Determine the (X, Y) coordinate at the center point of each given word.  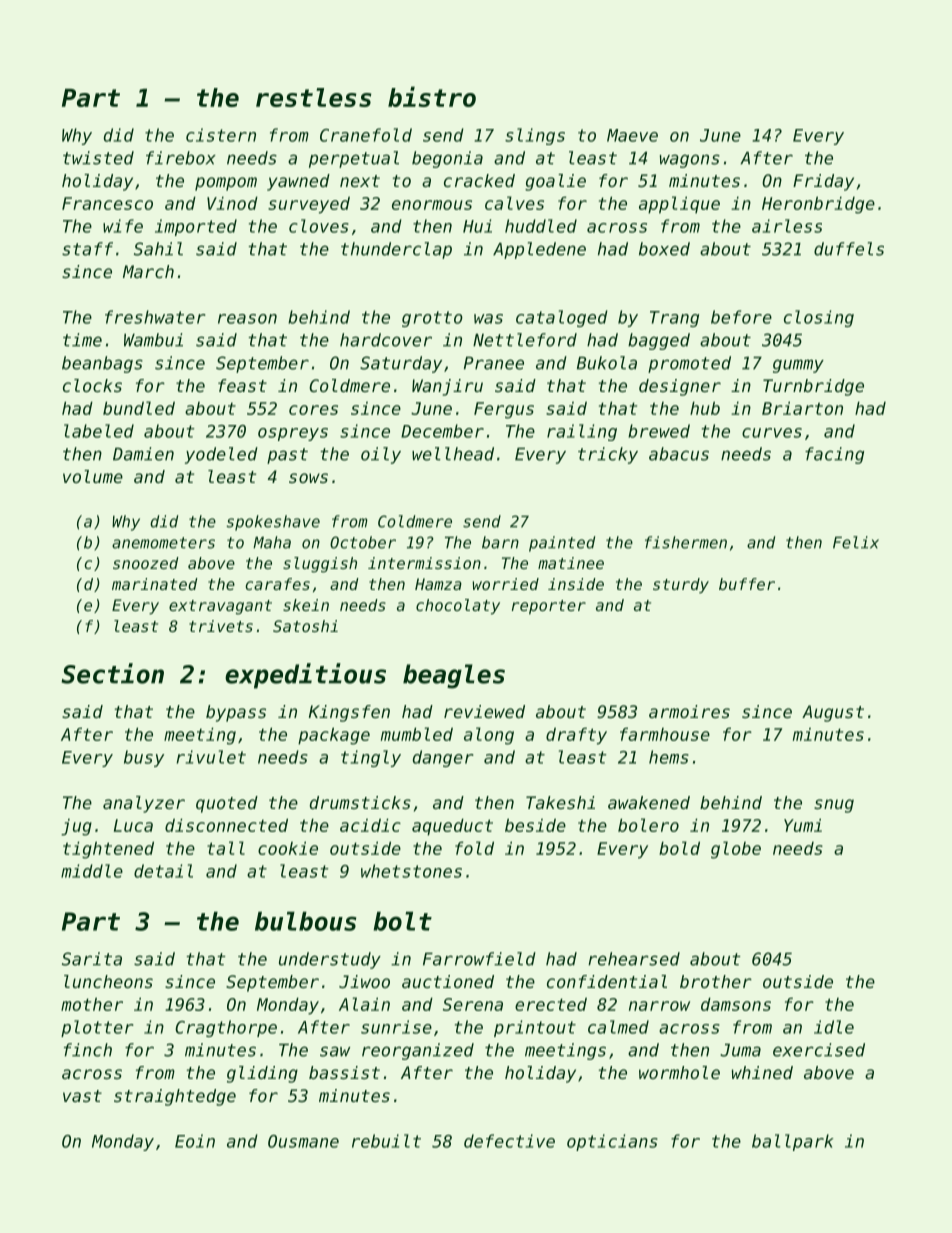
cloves (319, 226)
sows (308, 478)
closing (819, 318)
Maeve (632, 135)
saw (335, 1051)
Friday (823, 182)
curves (772, 433)
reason (247, 319)
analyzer (144, 804)
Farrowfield (479, 959)
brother (716, 981)
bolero (648, 825)
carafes (277, 584)
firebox (181, 158)
